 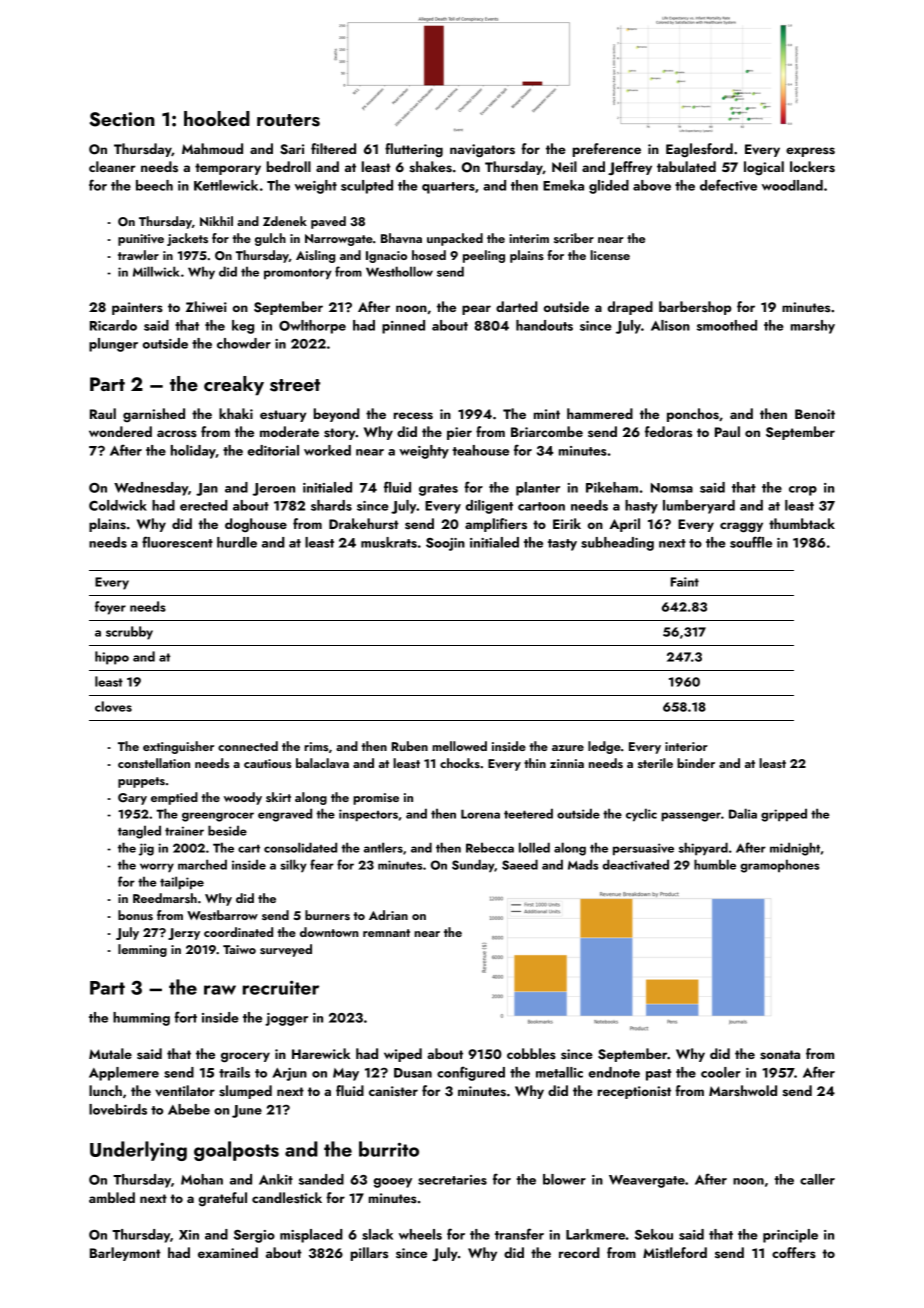 I want to click on balaclava, so click(x=322, y=763).
